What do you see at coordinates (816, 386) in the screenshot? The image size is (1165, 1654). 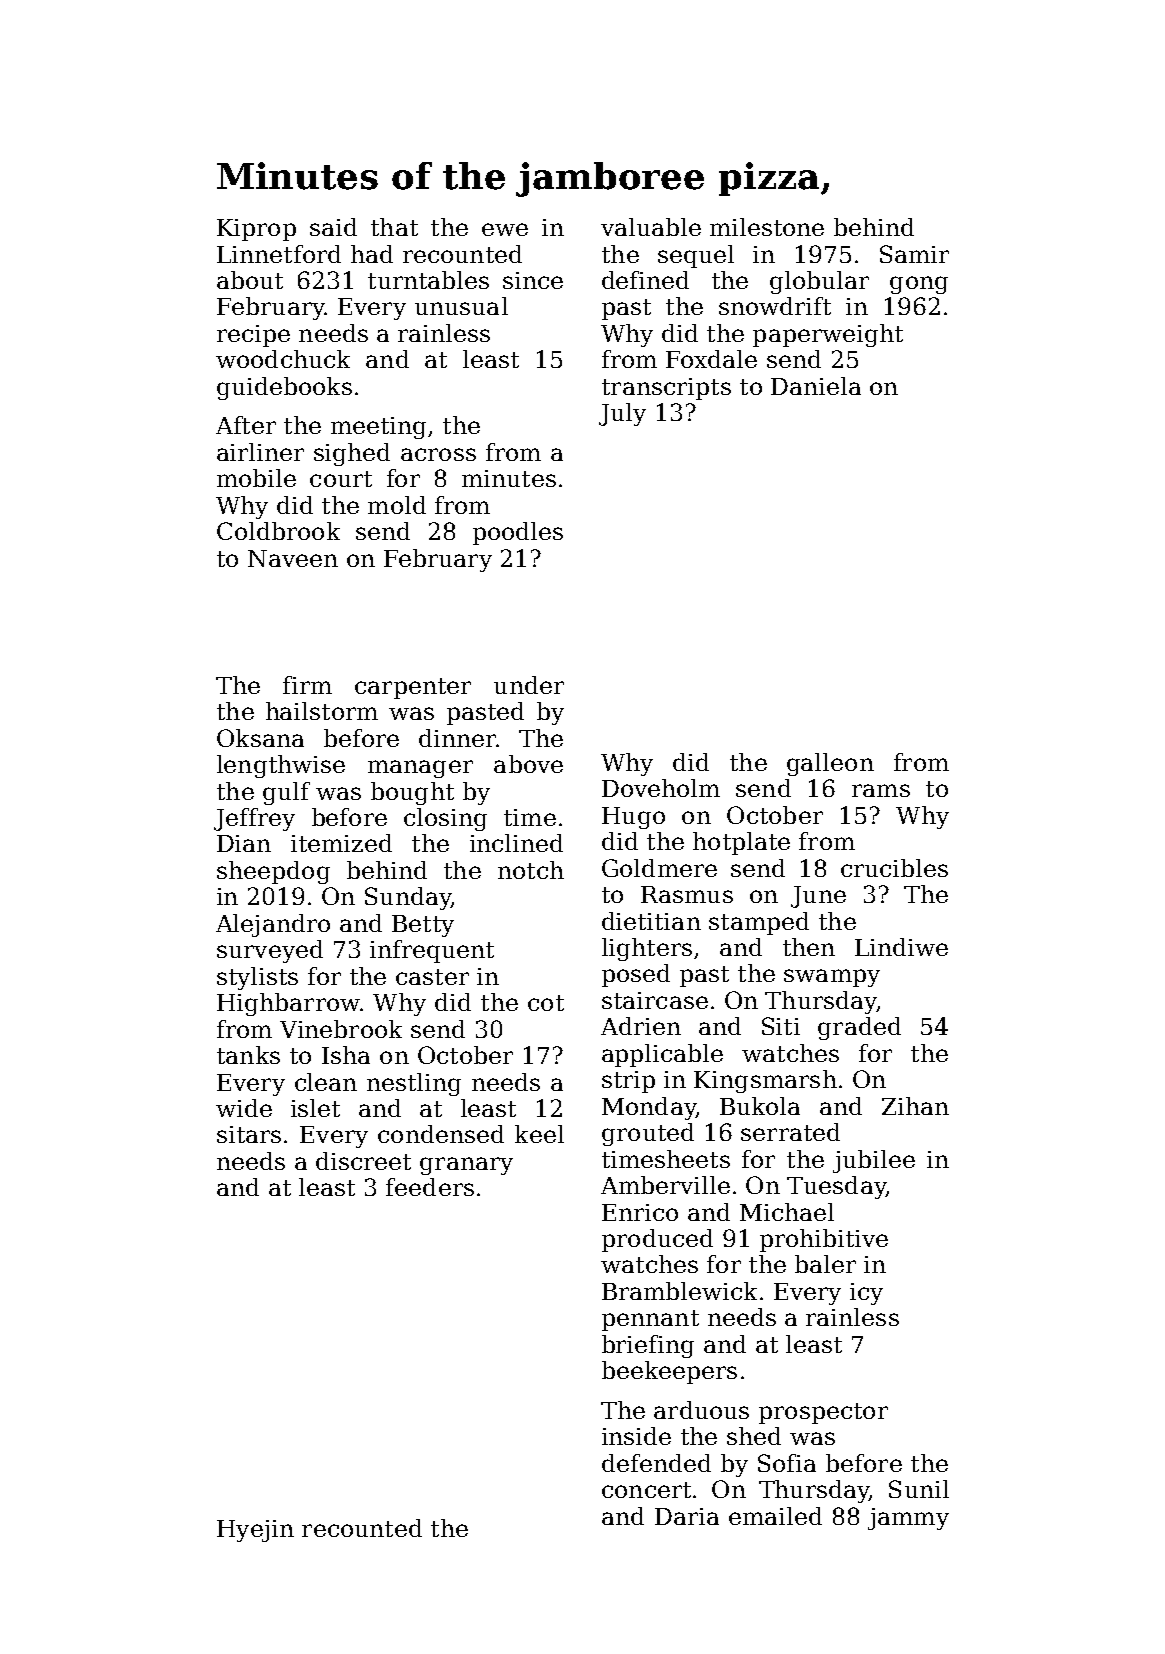 I see `Daniela` at bounding box center [816, 386].
